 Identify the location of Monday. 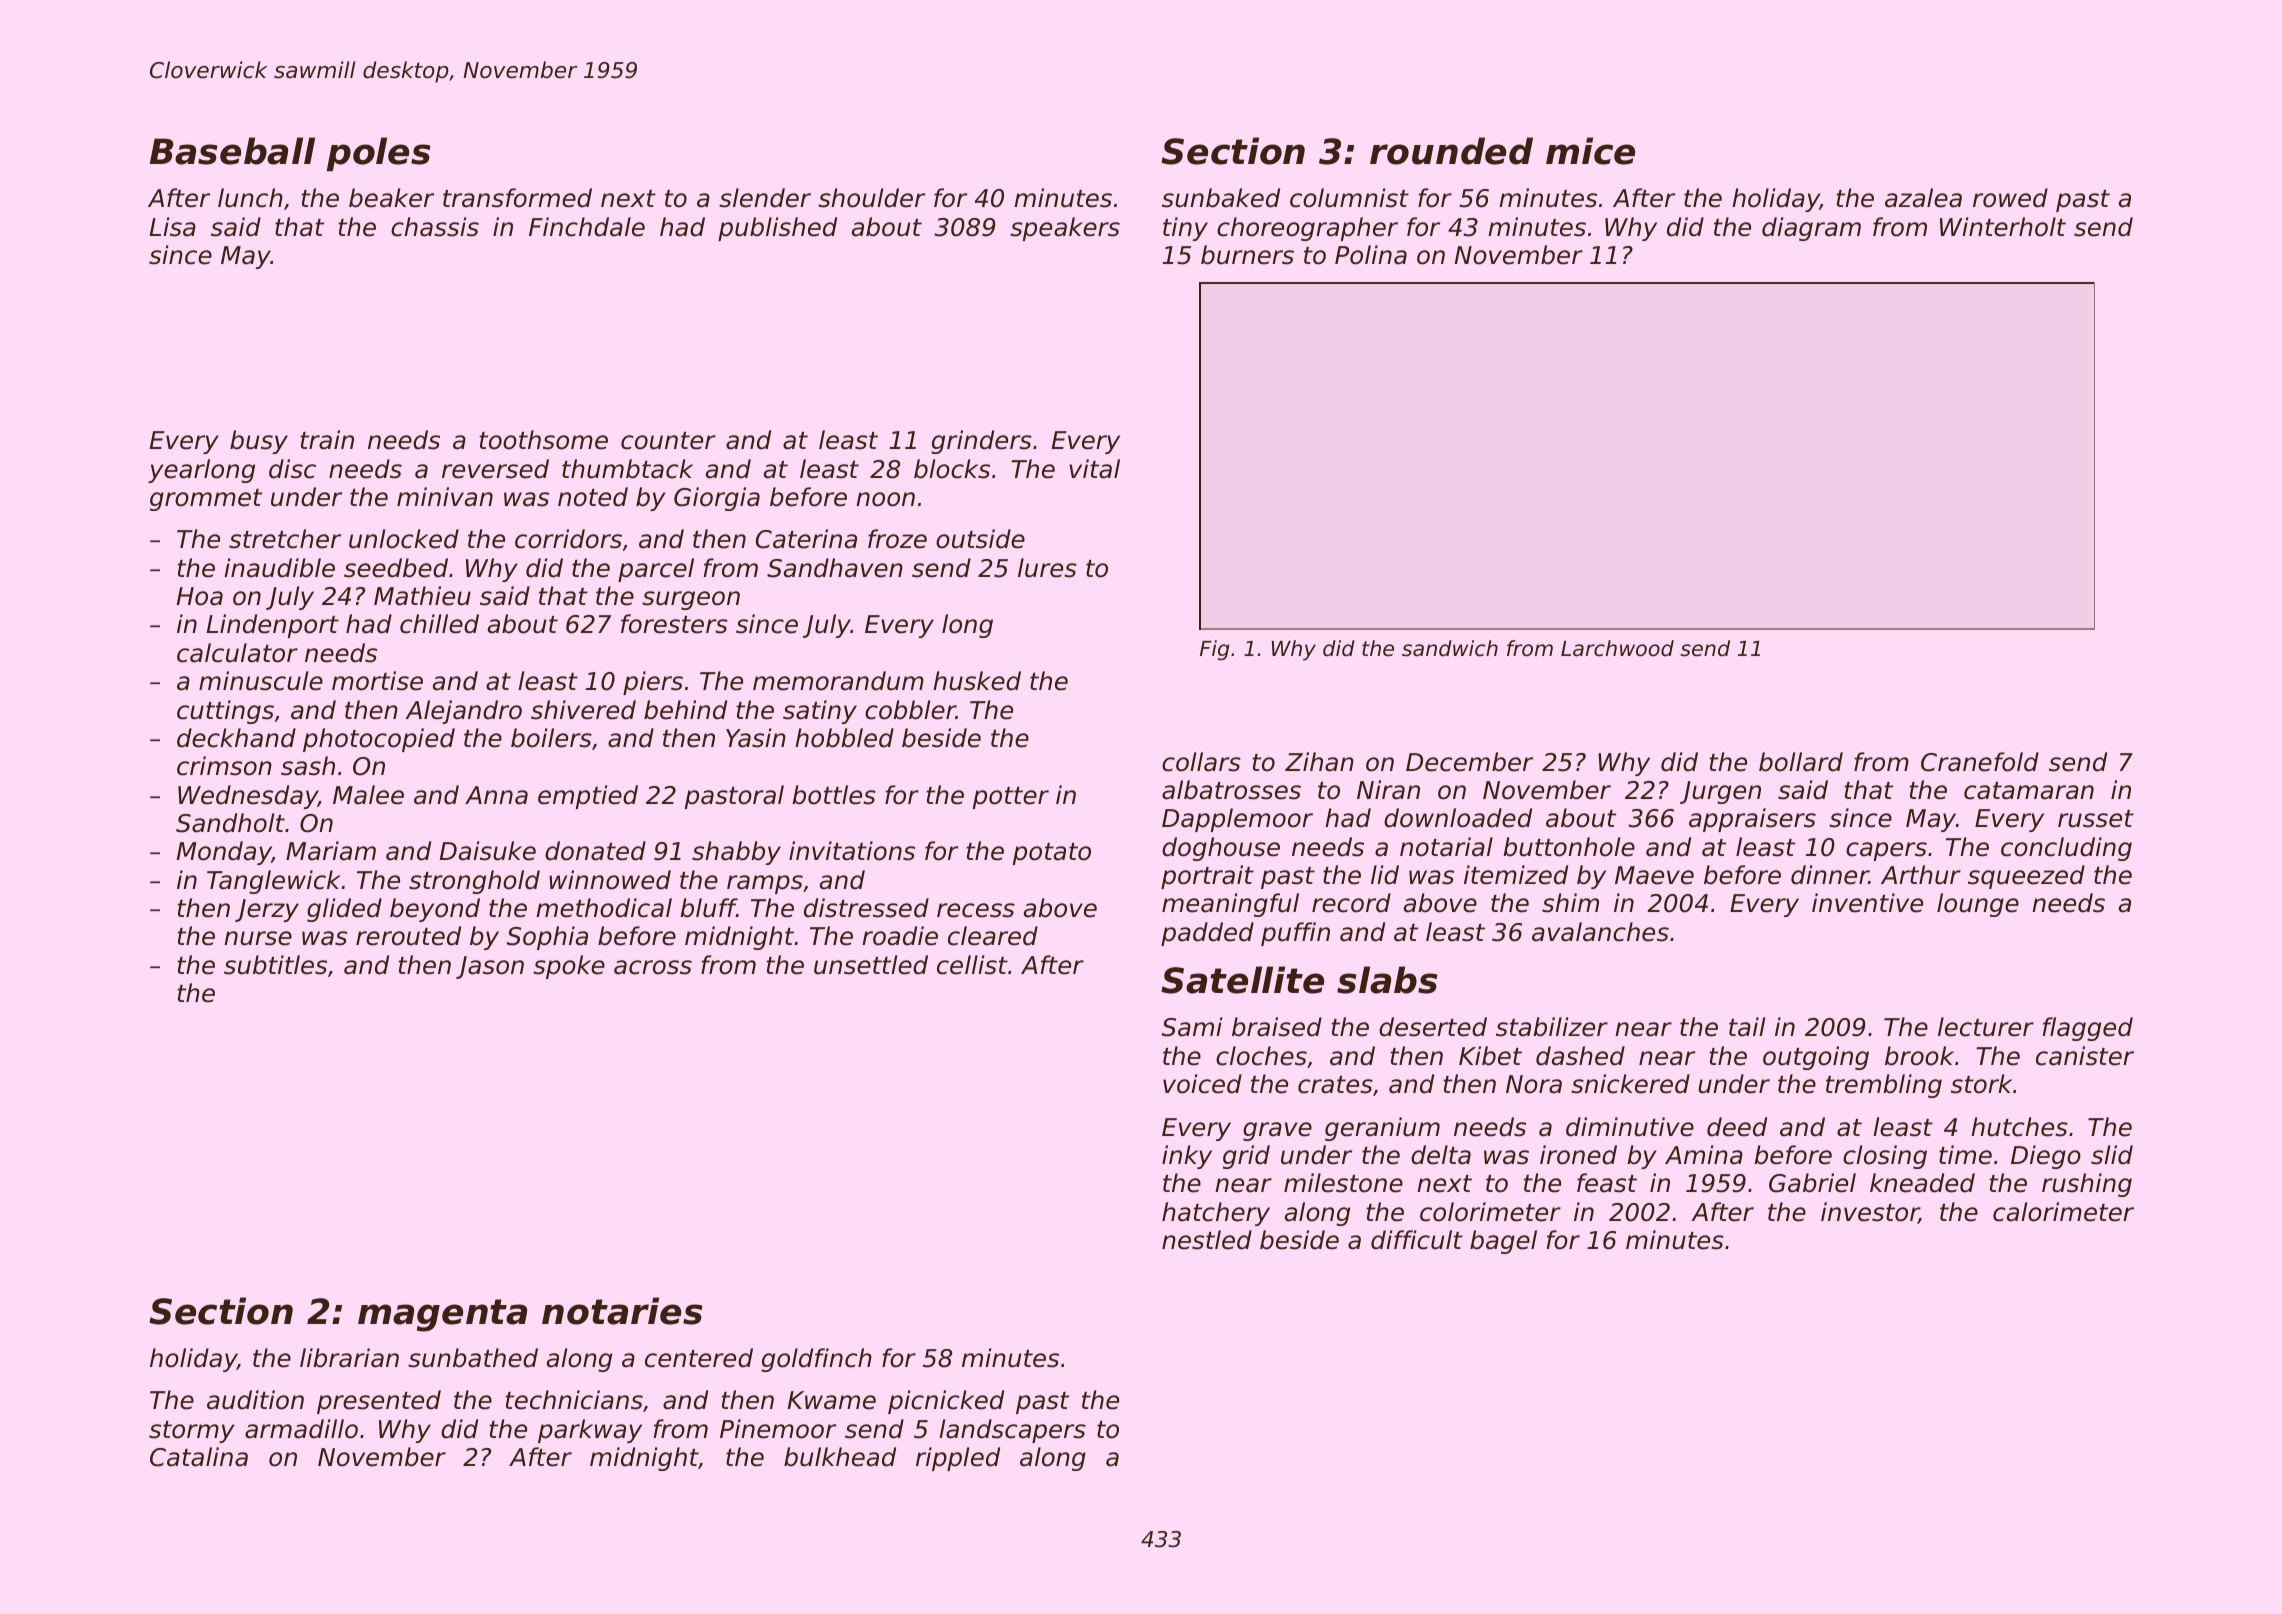
(224, 853).
